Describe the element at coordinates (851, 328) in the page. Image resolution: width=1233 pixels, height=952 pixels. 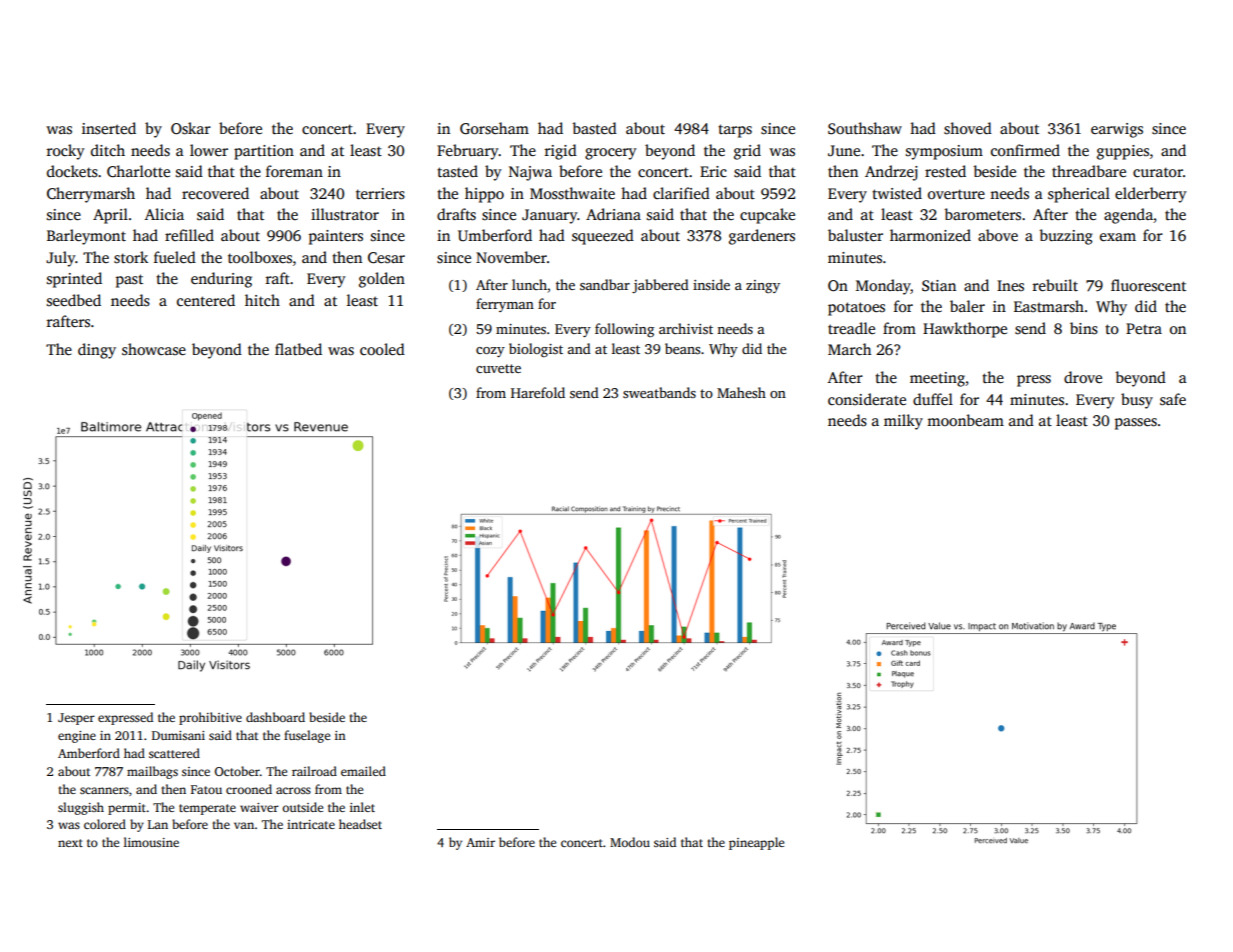
I see `treadle` at that location.
